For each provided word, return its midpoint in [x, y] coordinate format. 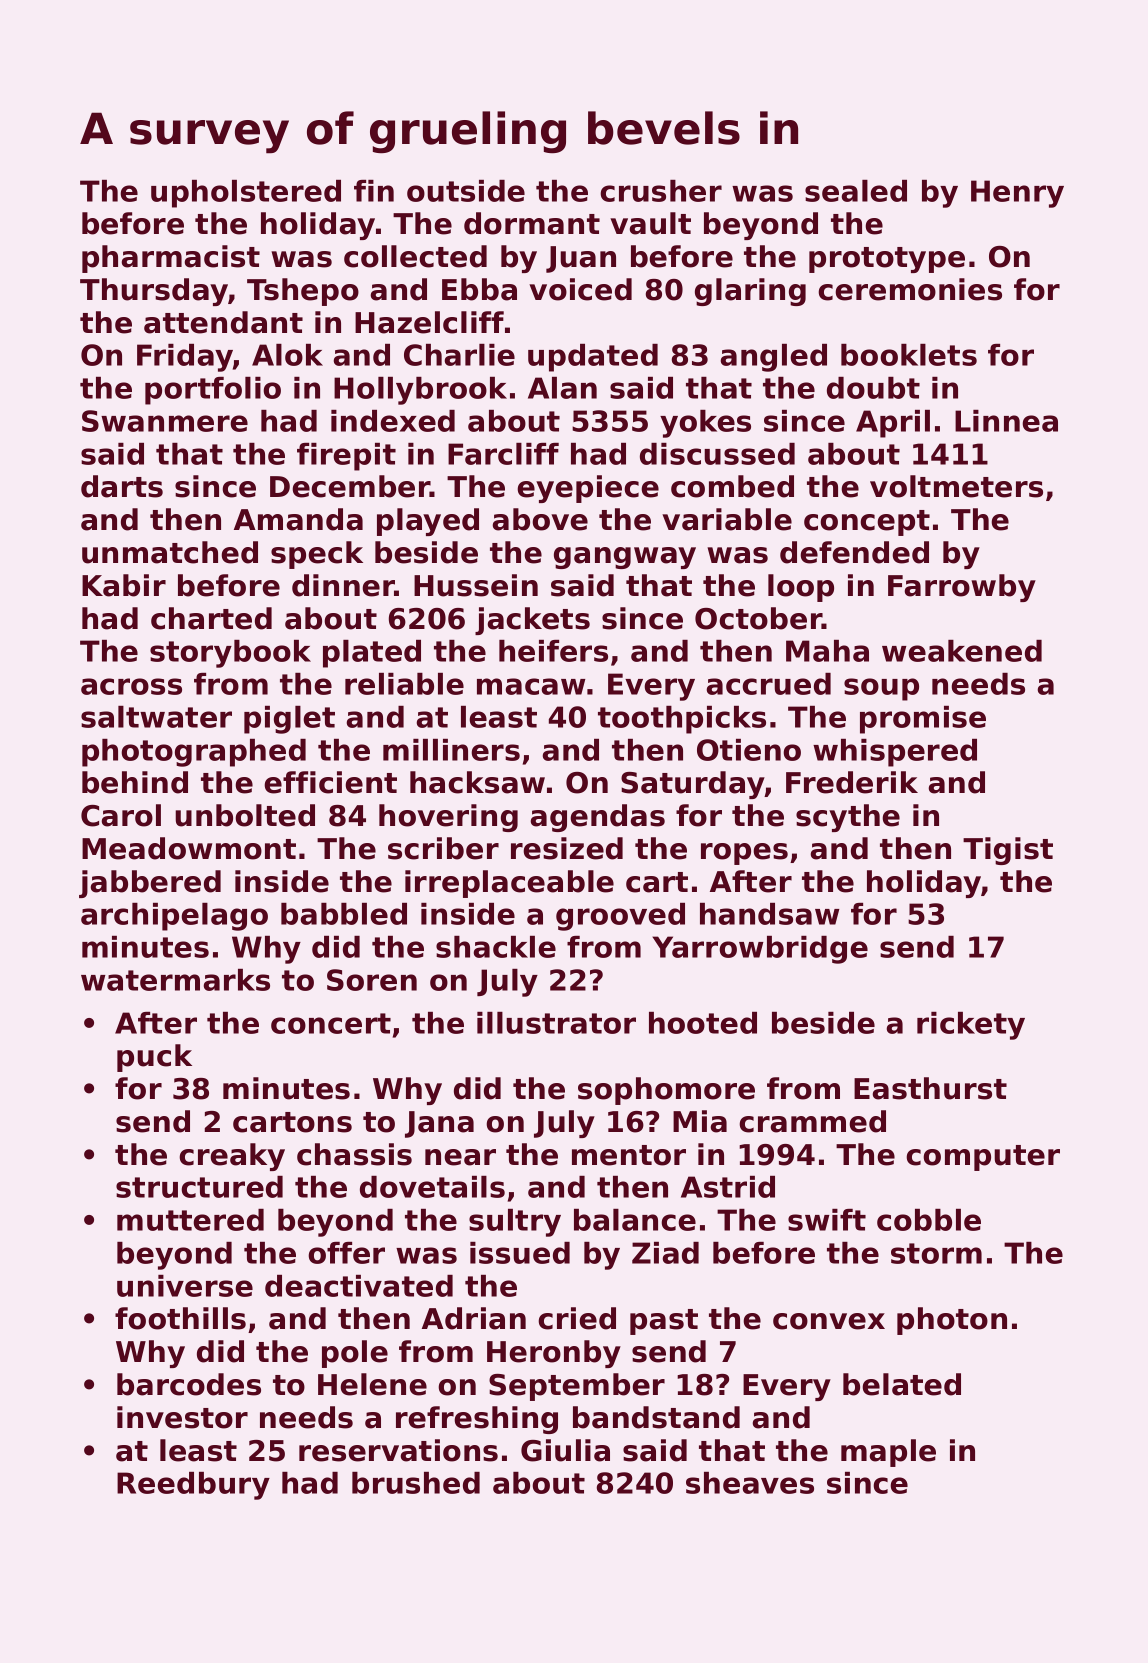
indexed [393, 421]
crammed [812, 1121]
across [131, 686]
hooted [703, 1023]
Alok [287, 355]
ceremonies [910, 289]
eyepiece [588, 489]
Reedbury [193, 1486]
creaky [232, 1157]
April [893, 424]
